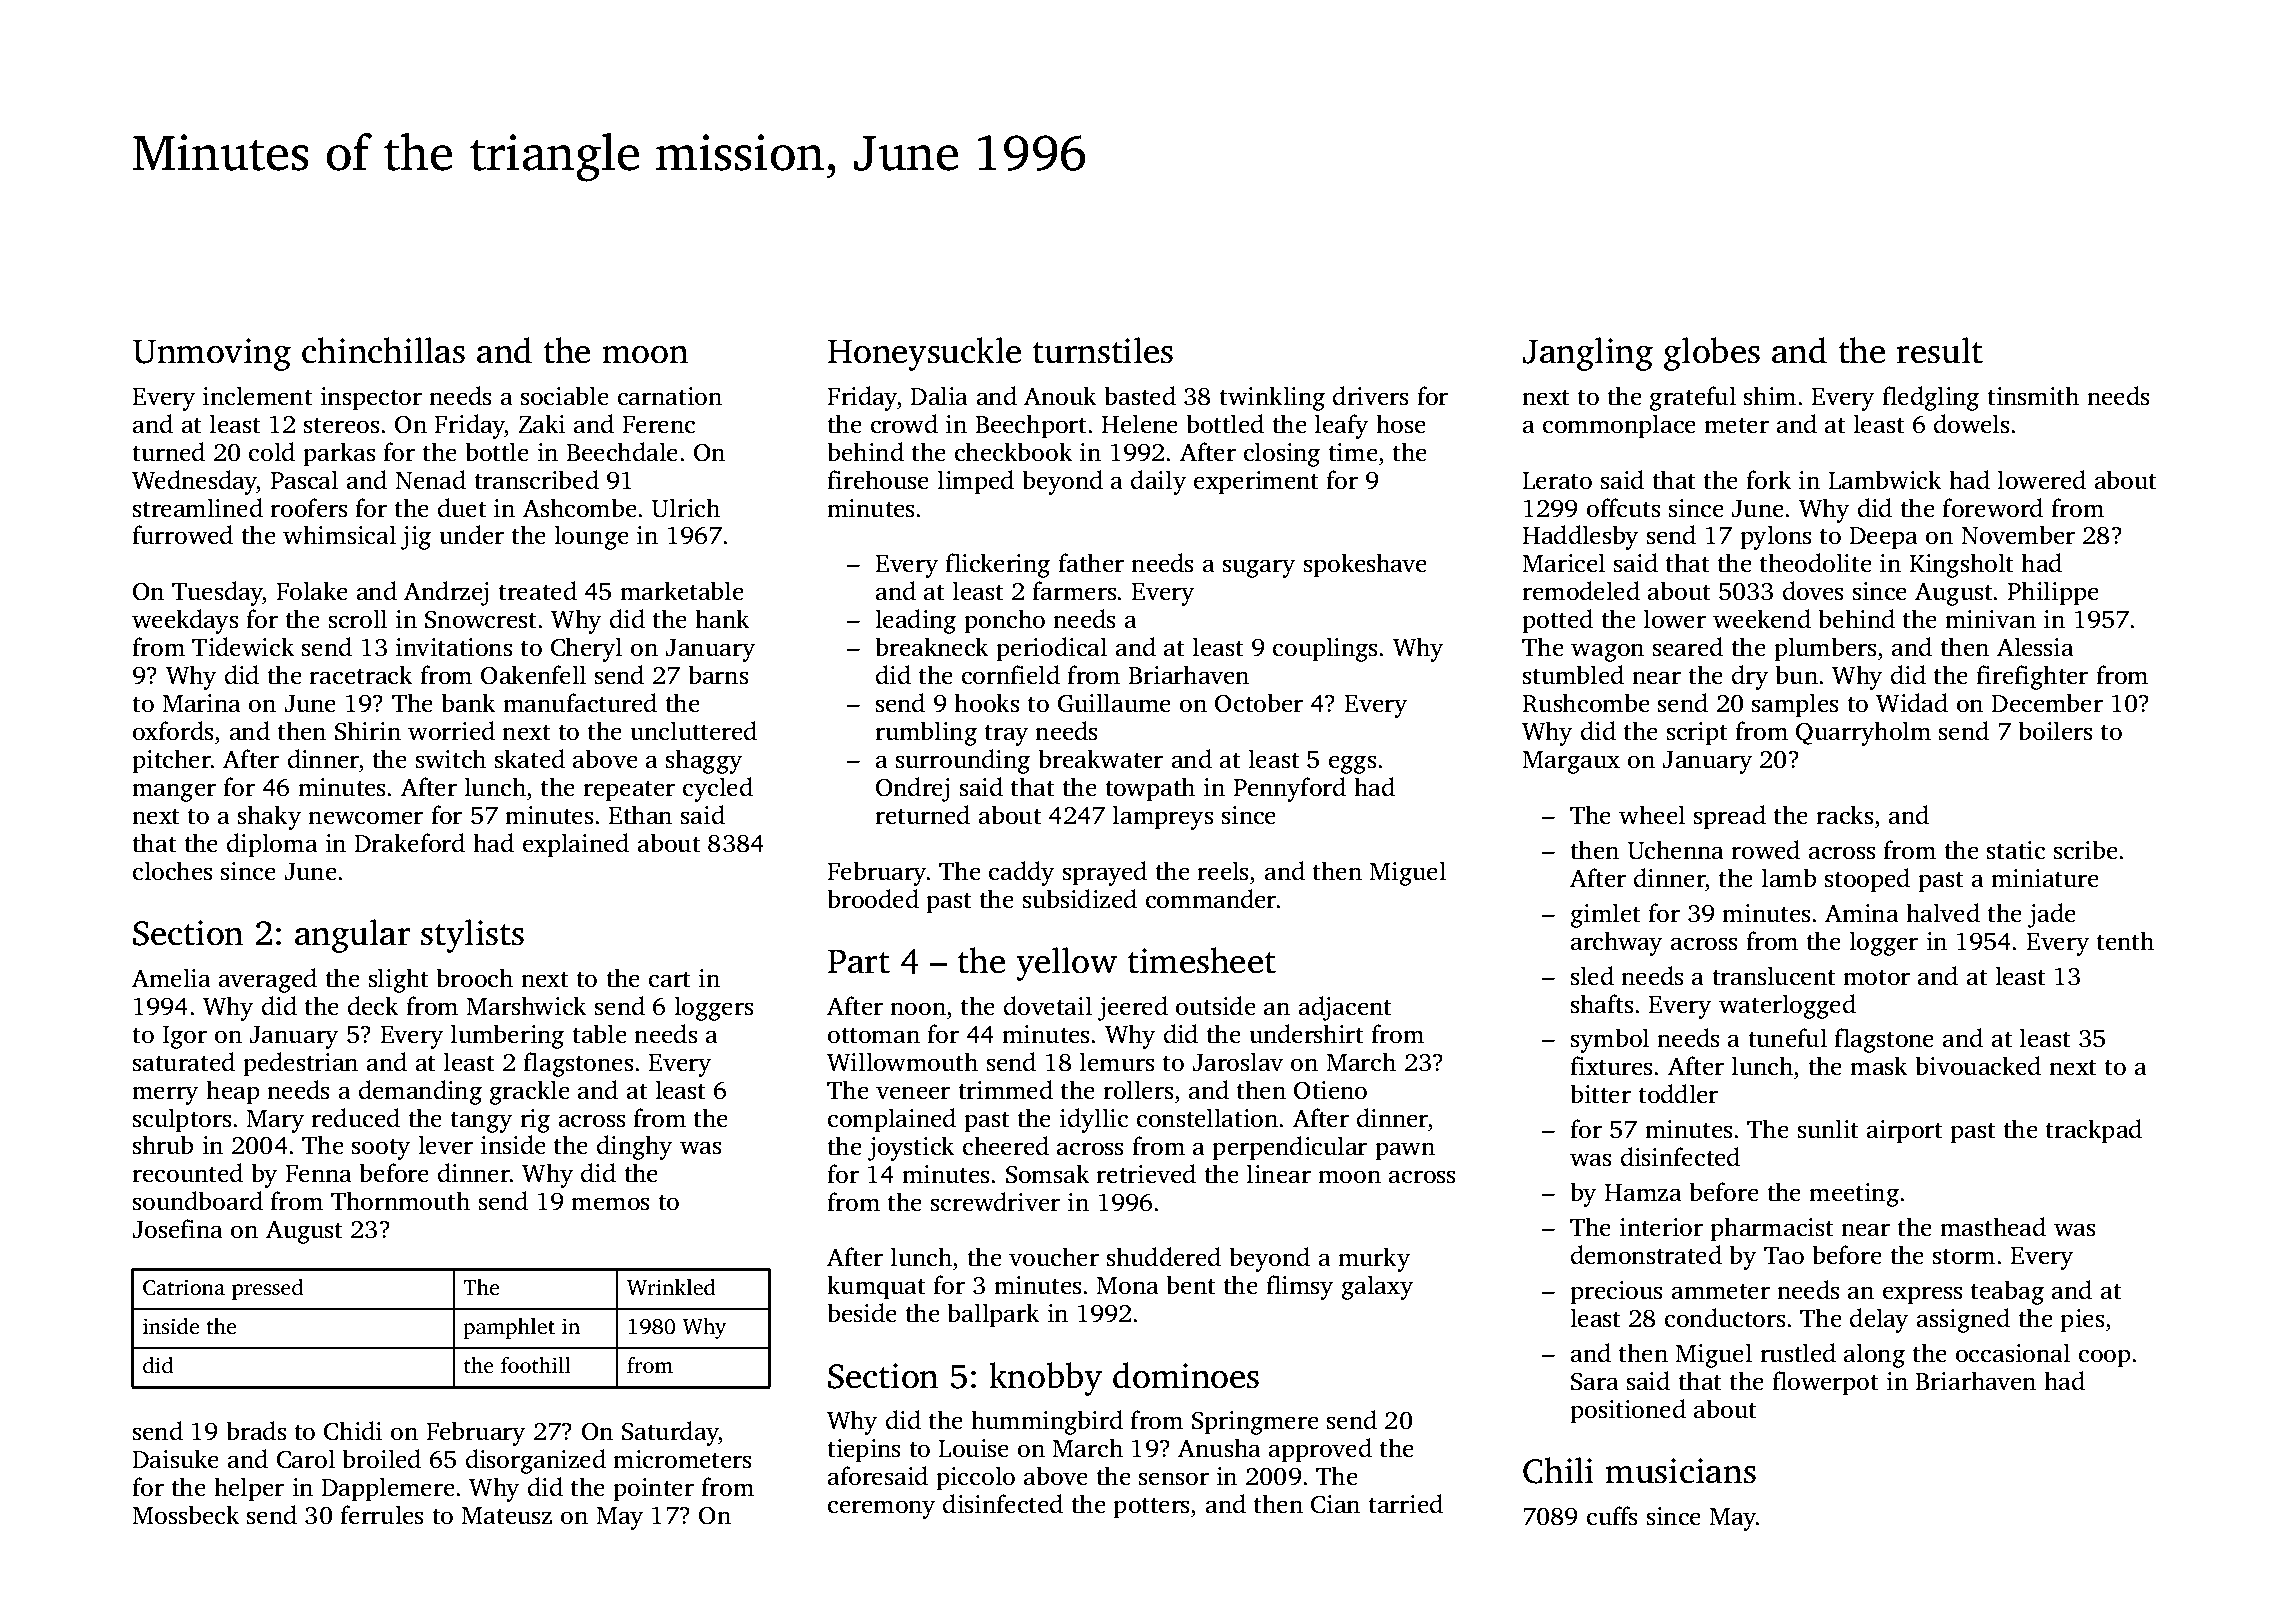 The height and width of the image is (1620, 2292). What do you see at coordinates (1289, 789) in the image?
I see `Pennyford` at bounding box center [1289, 789].
